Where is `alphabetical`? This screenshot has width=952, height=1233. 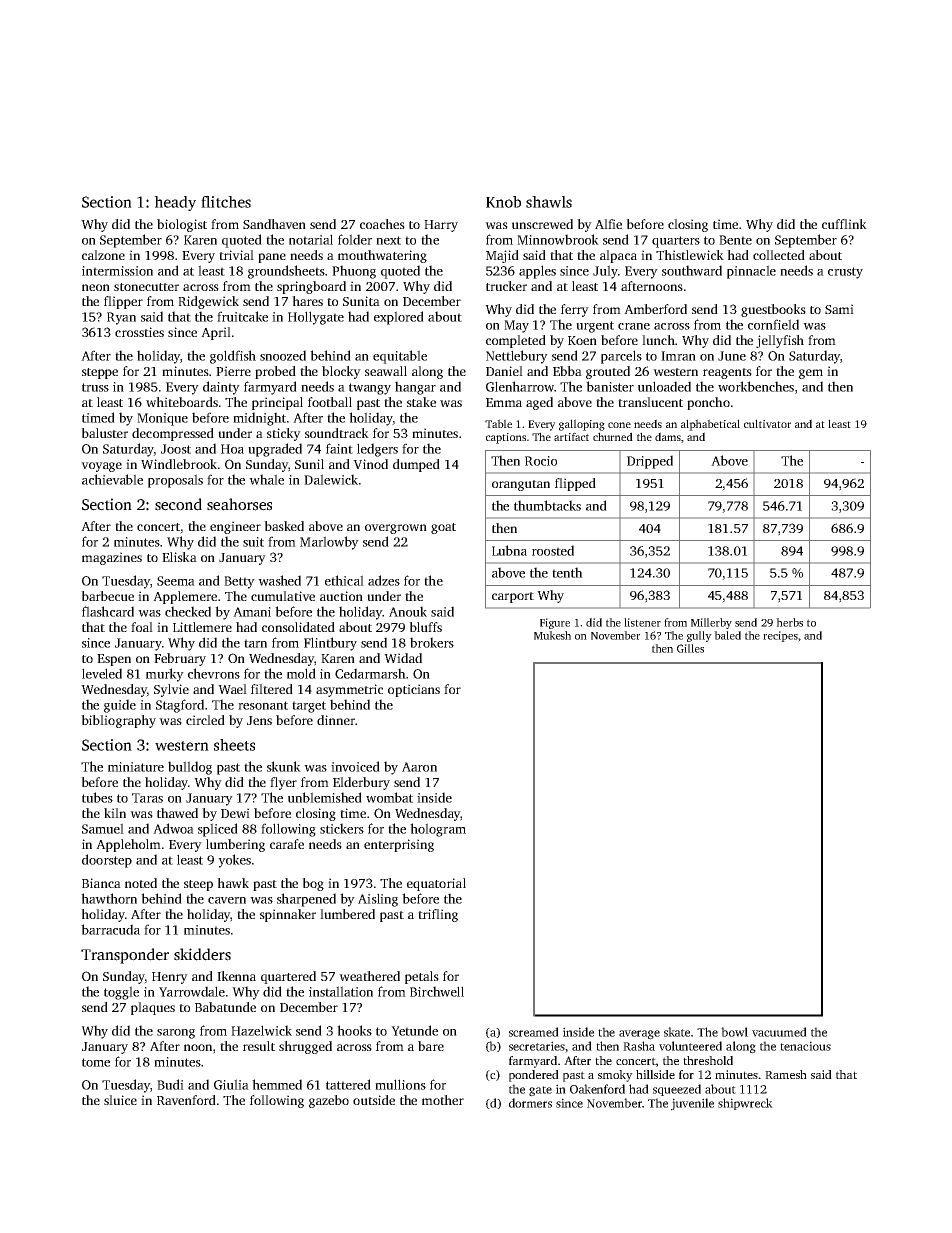 alphabetical is located at coordinates (710, 425).
